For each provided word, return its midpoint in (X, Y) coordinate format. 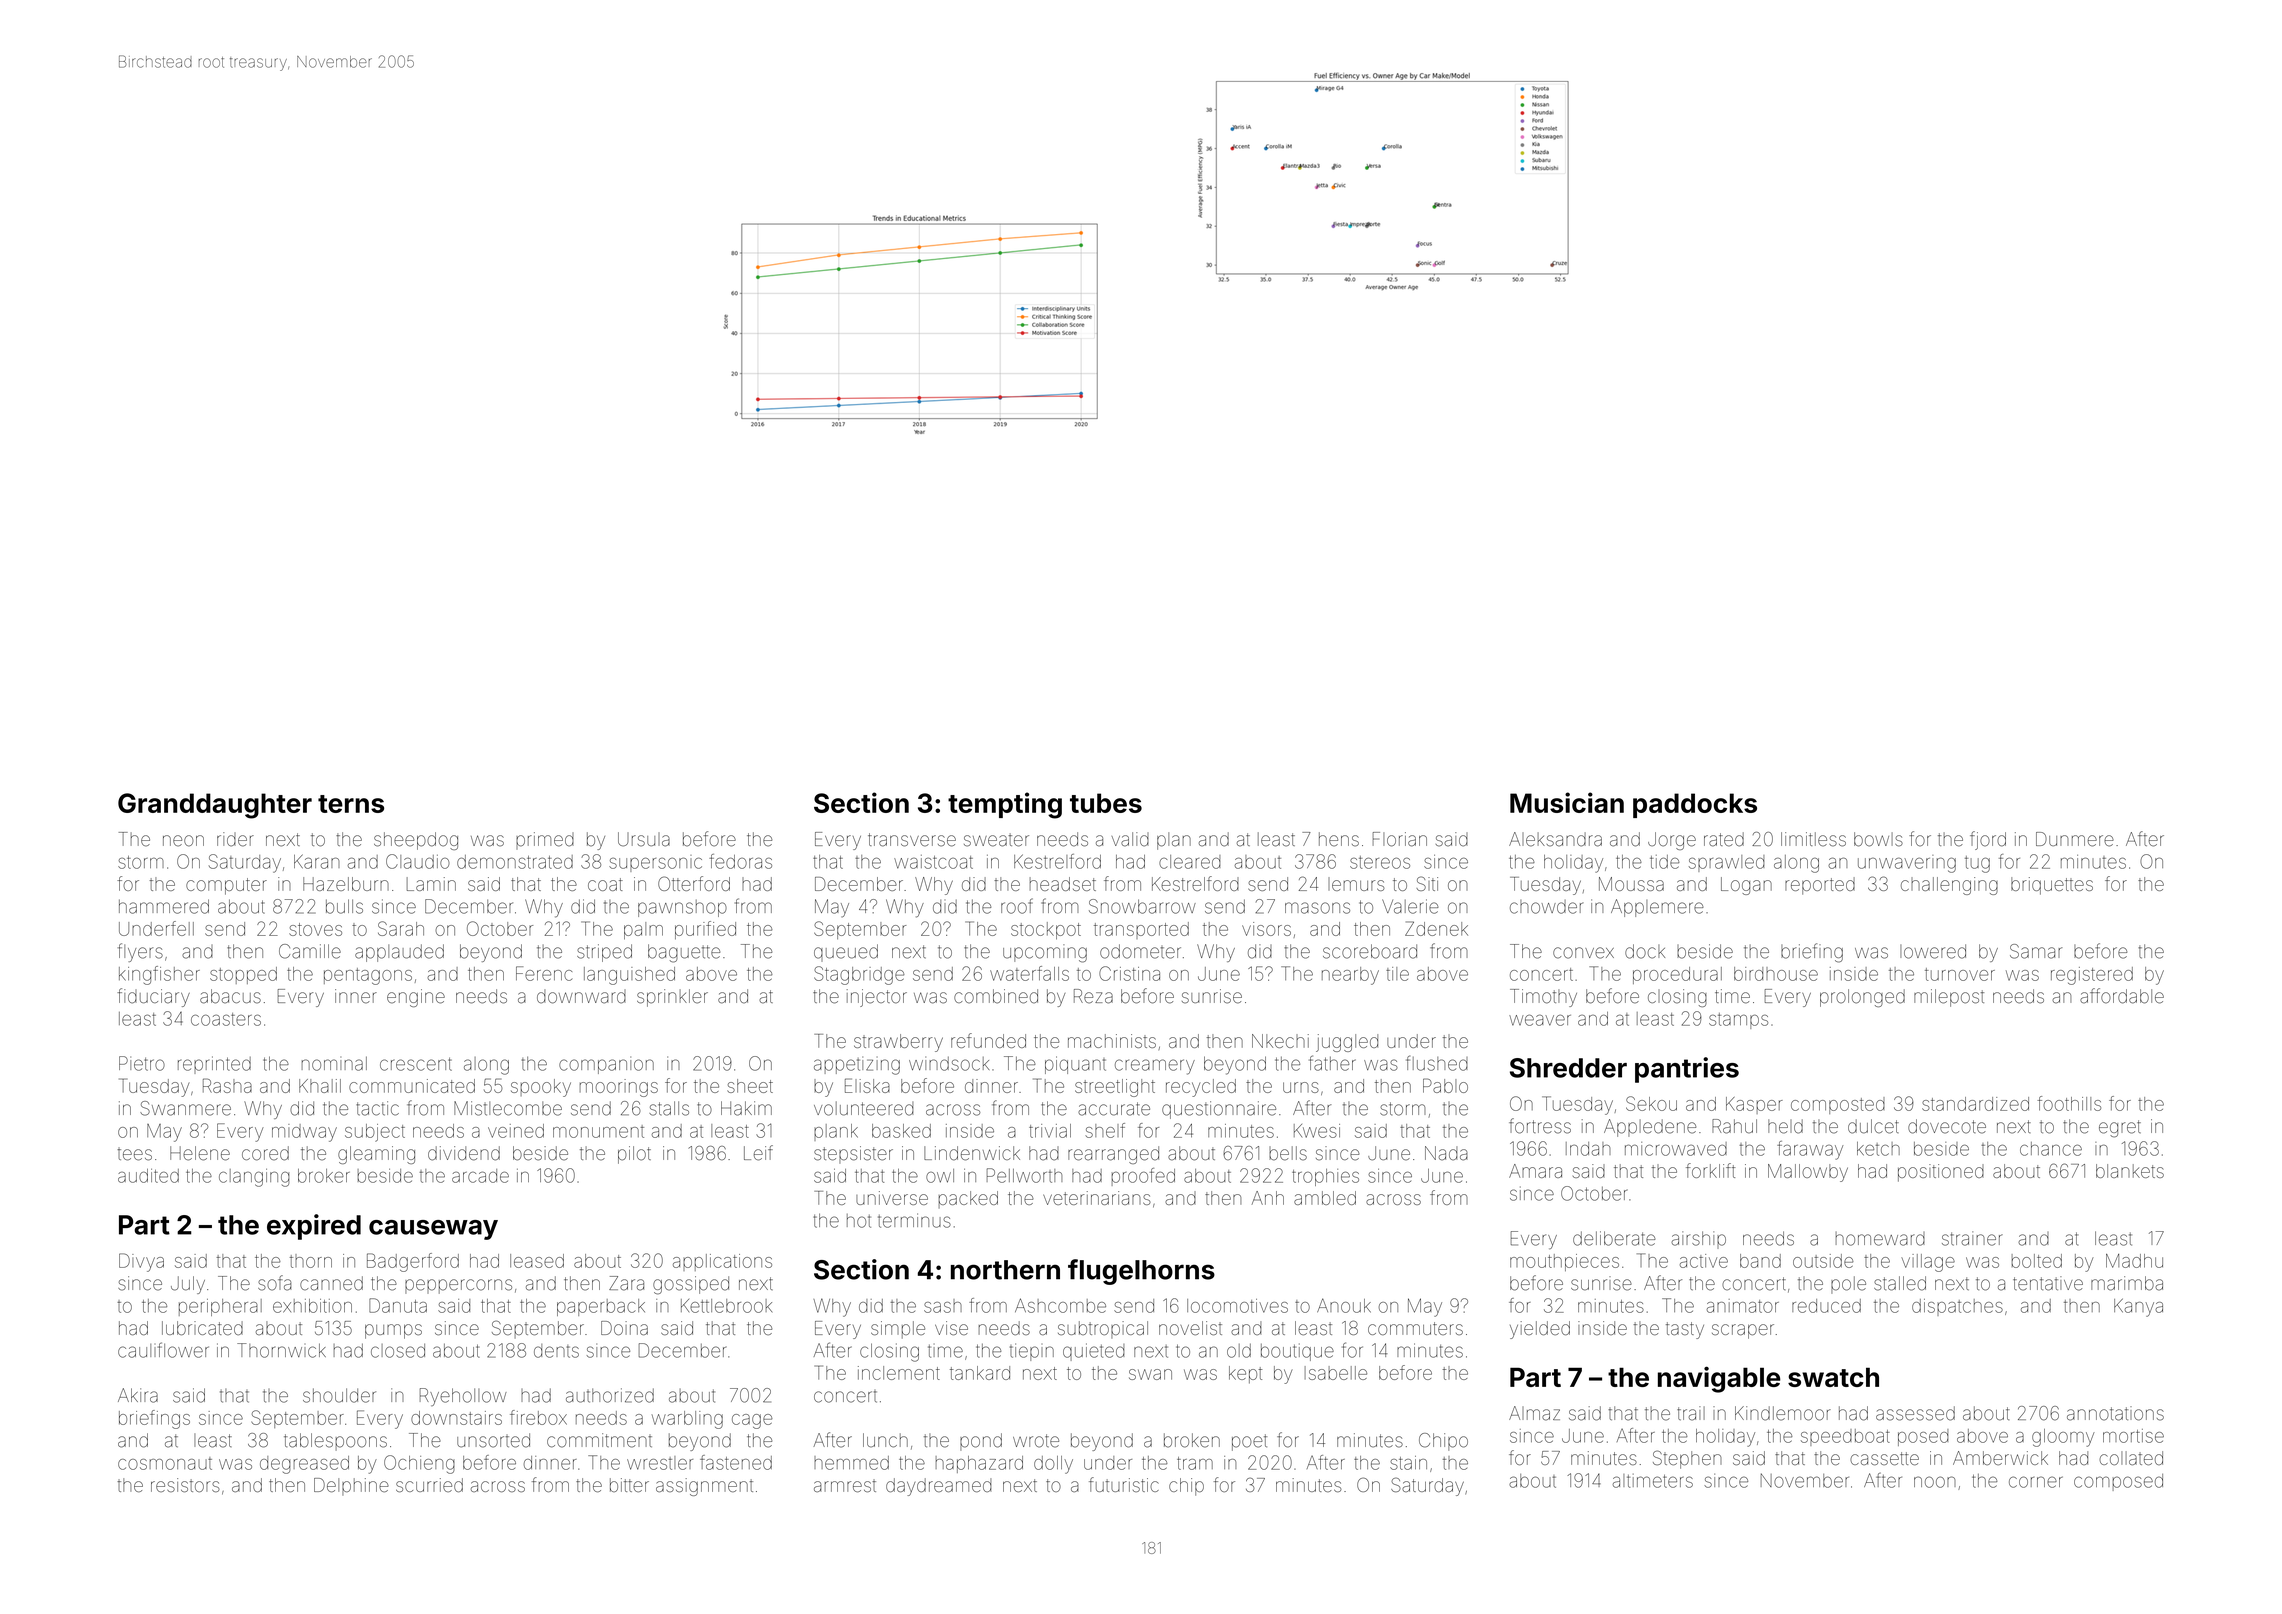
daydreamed (939, 1487)
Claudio (418, 861)
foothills (2069, 1103)
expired (314, 1227)
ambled (1325, 1198)
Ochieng (419, 1464)
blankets (2130, 1171)
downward (581, 996)
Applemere (1657, 908)
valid (1130, 839)
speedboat (1845, 1437)
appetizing (857, 1066)
